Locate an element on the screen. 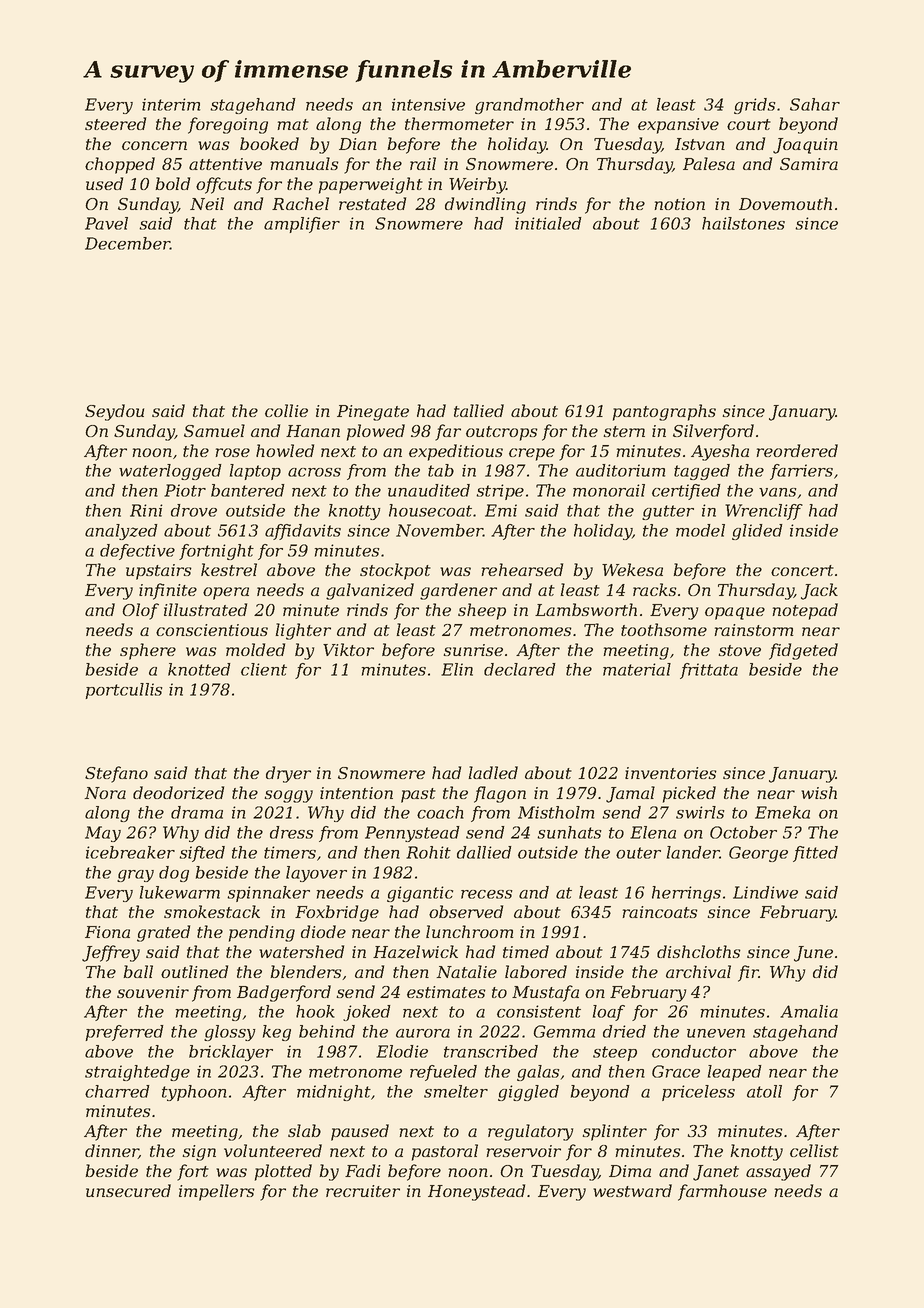  initialed is located at coordinates (548, 223).
